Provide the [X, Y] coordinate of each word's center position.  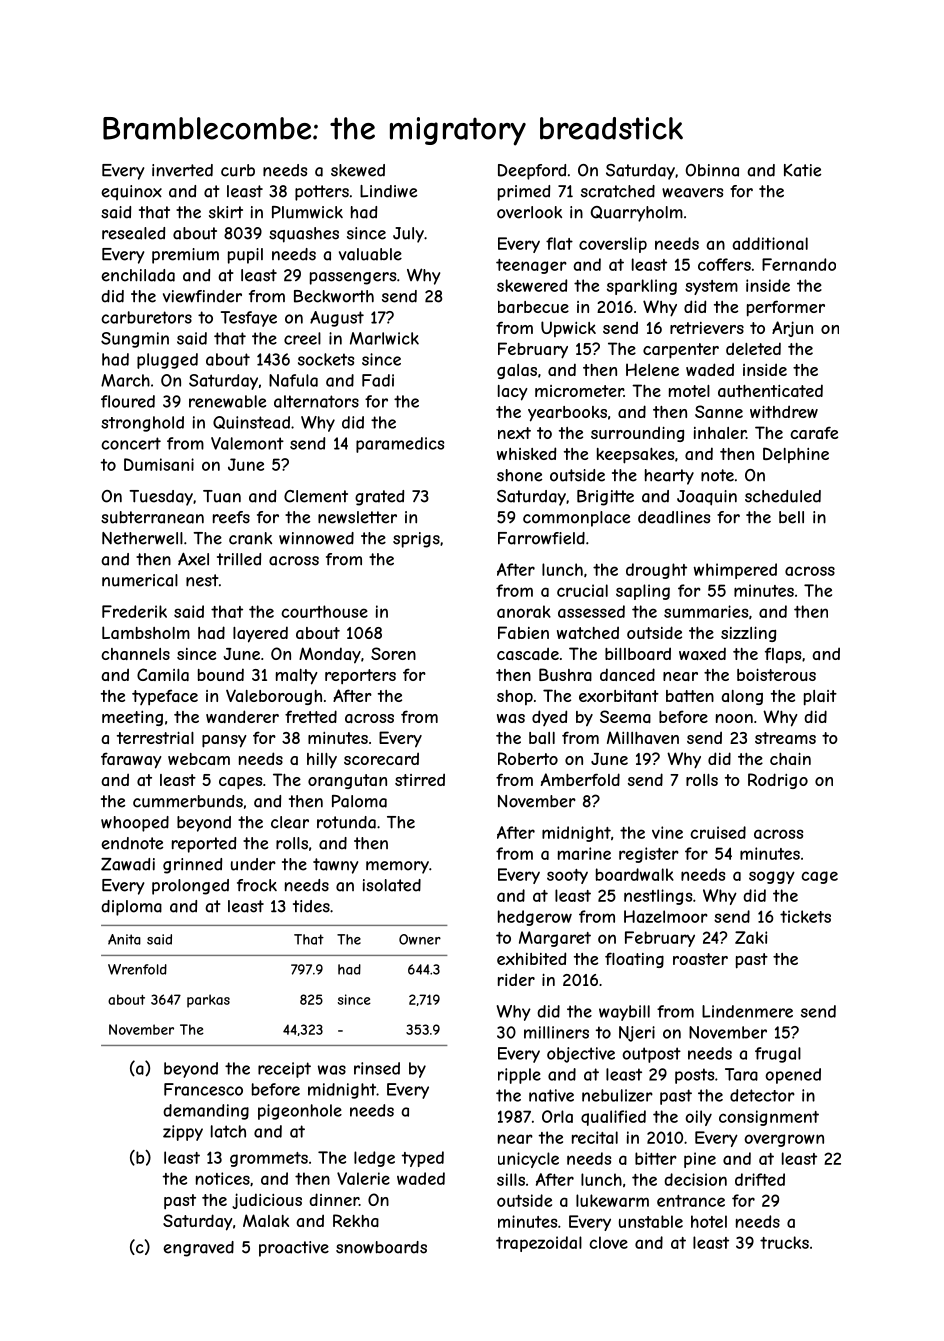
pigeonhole [300, 1112]
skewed [358, 170]
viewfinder [202, 296]
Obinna [712, 170]
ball [542, 738]
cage [819, 877]
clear [290, 822]
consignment [769, 1118]
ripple [519, 1076]
